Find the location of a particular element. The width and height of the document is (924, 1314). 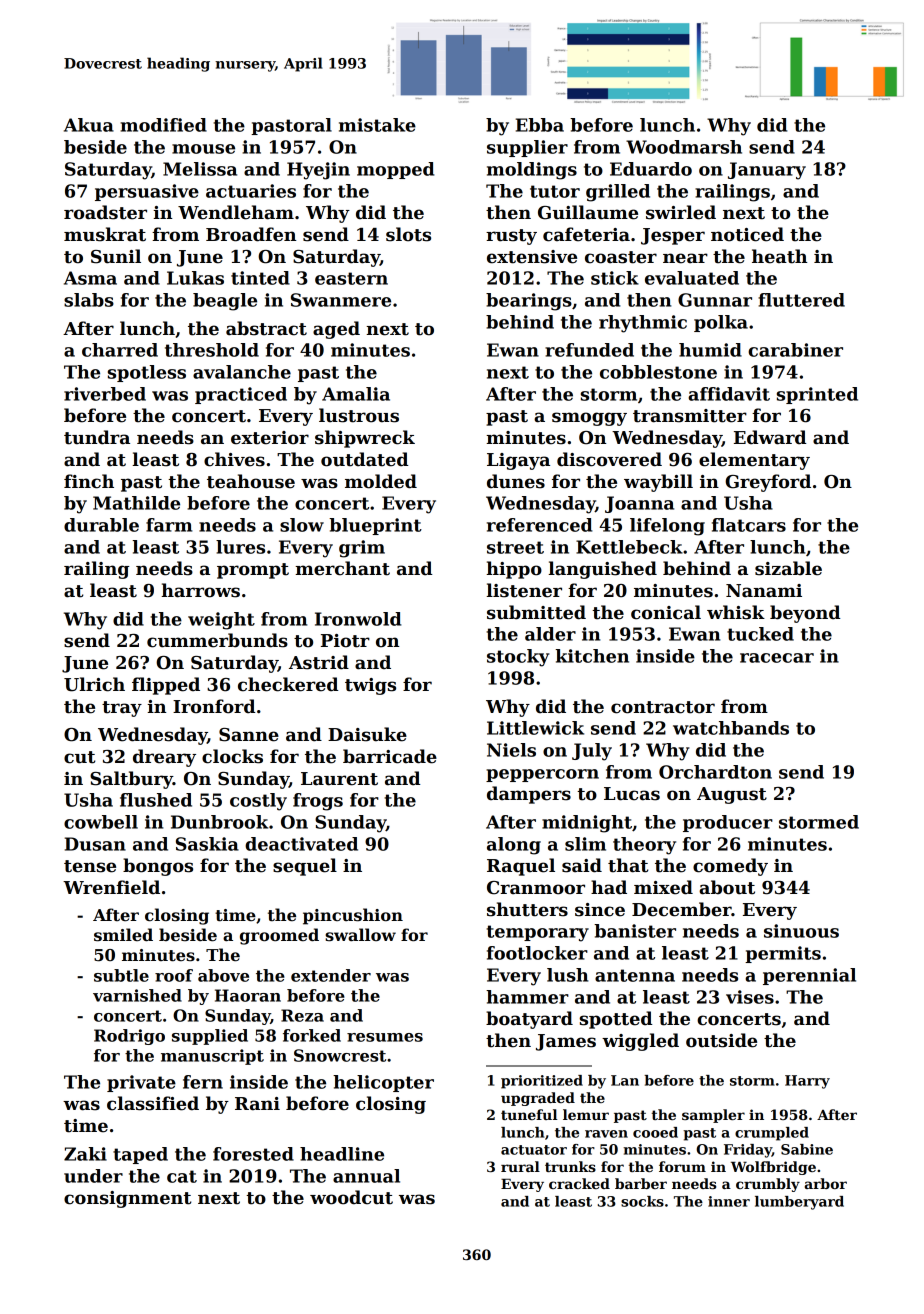

sinuous is located at coordinates (801, 931).
